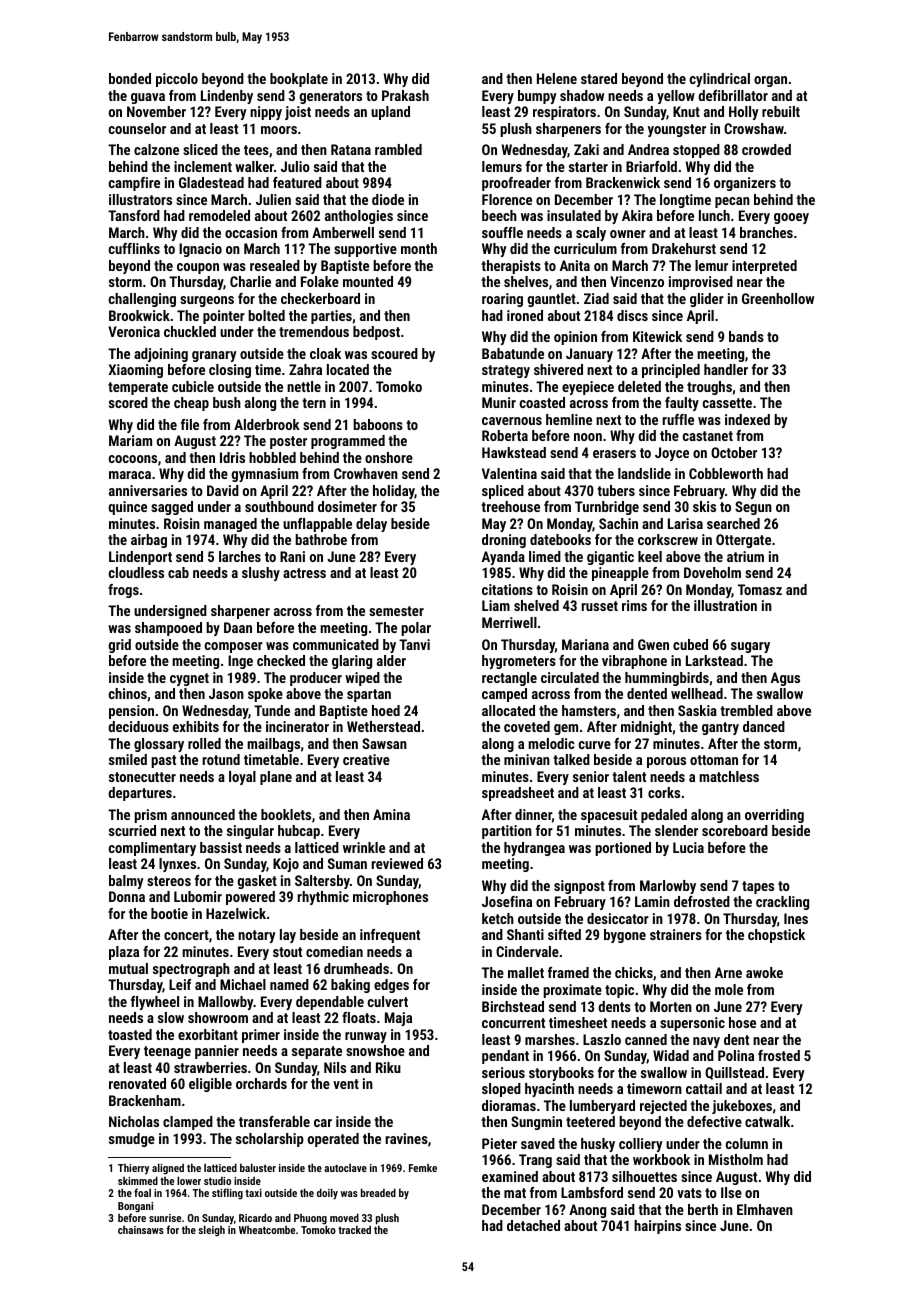 This page has width=924, height=1308. What do you see at coordinates (376, 333) in the page?
I see `bedpost` at bounding box center [376, 333].
